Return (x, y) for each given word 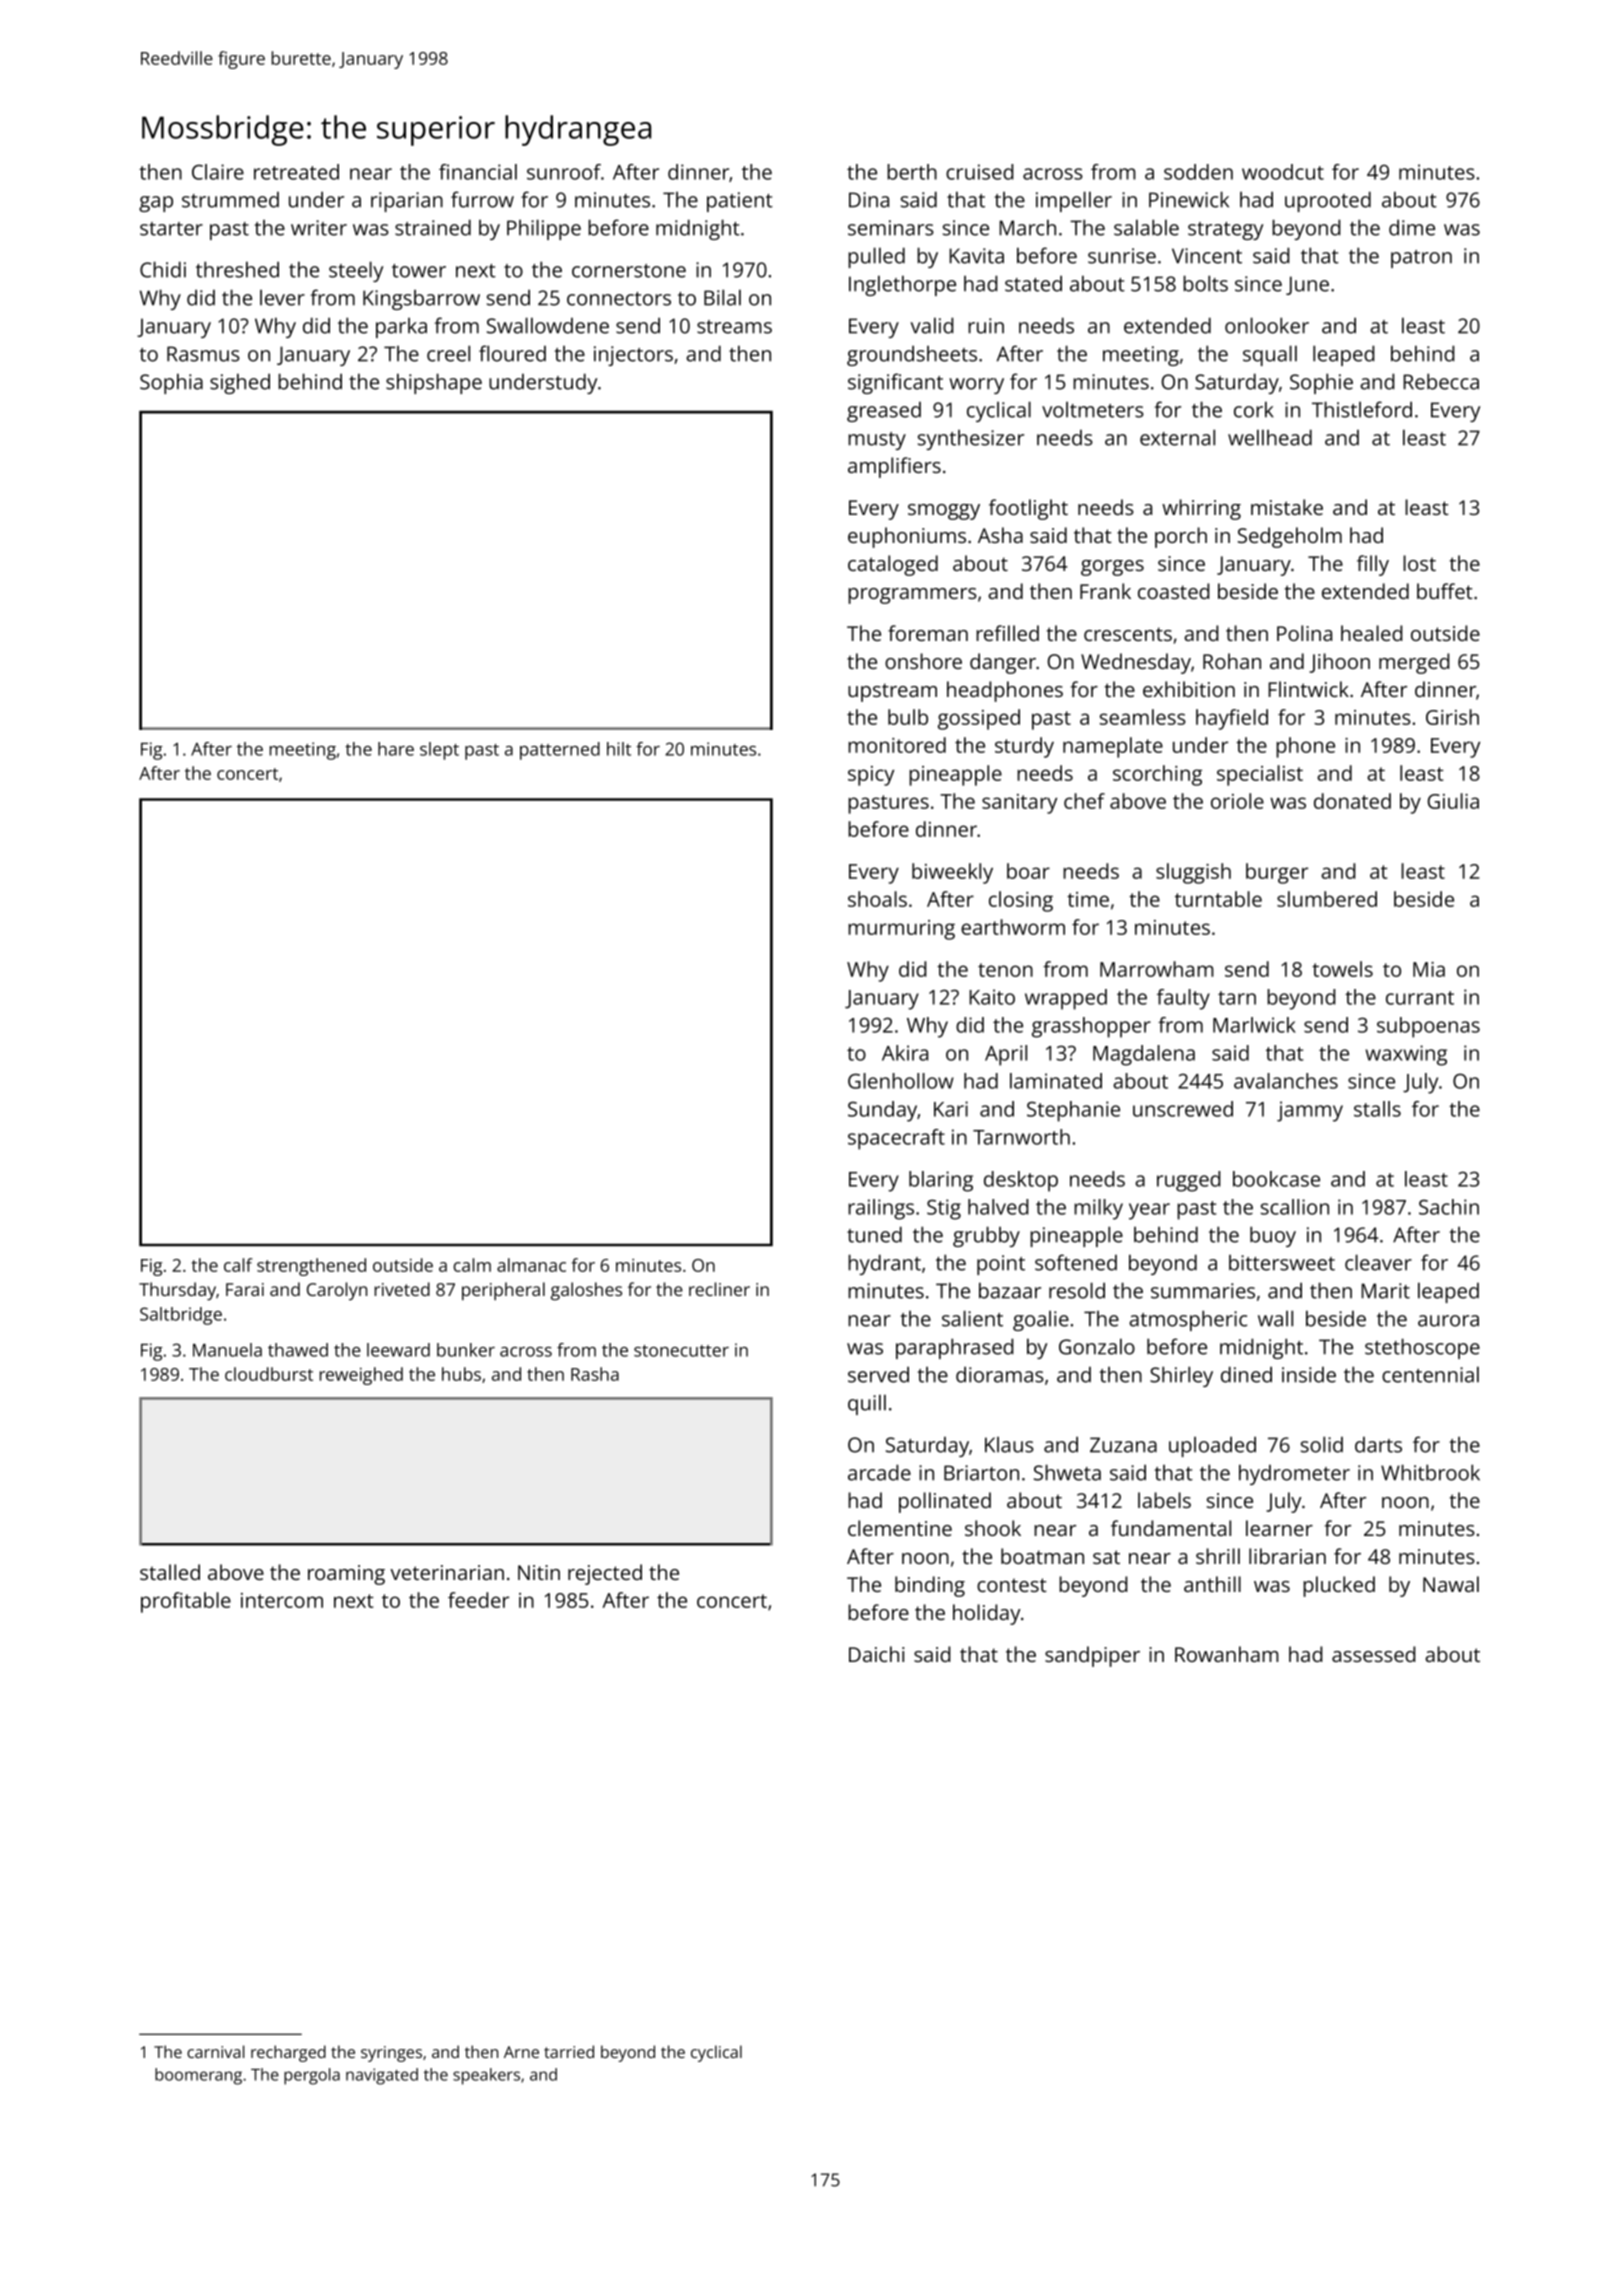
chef (1084, 801)
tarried (569, 2051)
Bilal (722, 297)
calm (472, 1265)
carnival (215, 2051)
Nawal (1451, 1584)
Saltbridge (181, 1316)
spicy (871, 776)
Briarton (981, 1473)
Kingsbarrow (421, 300)
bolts (1205, 283)
